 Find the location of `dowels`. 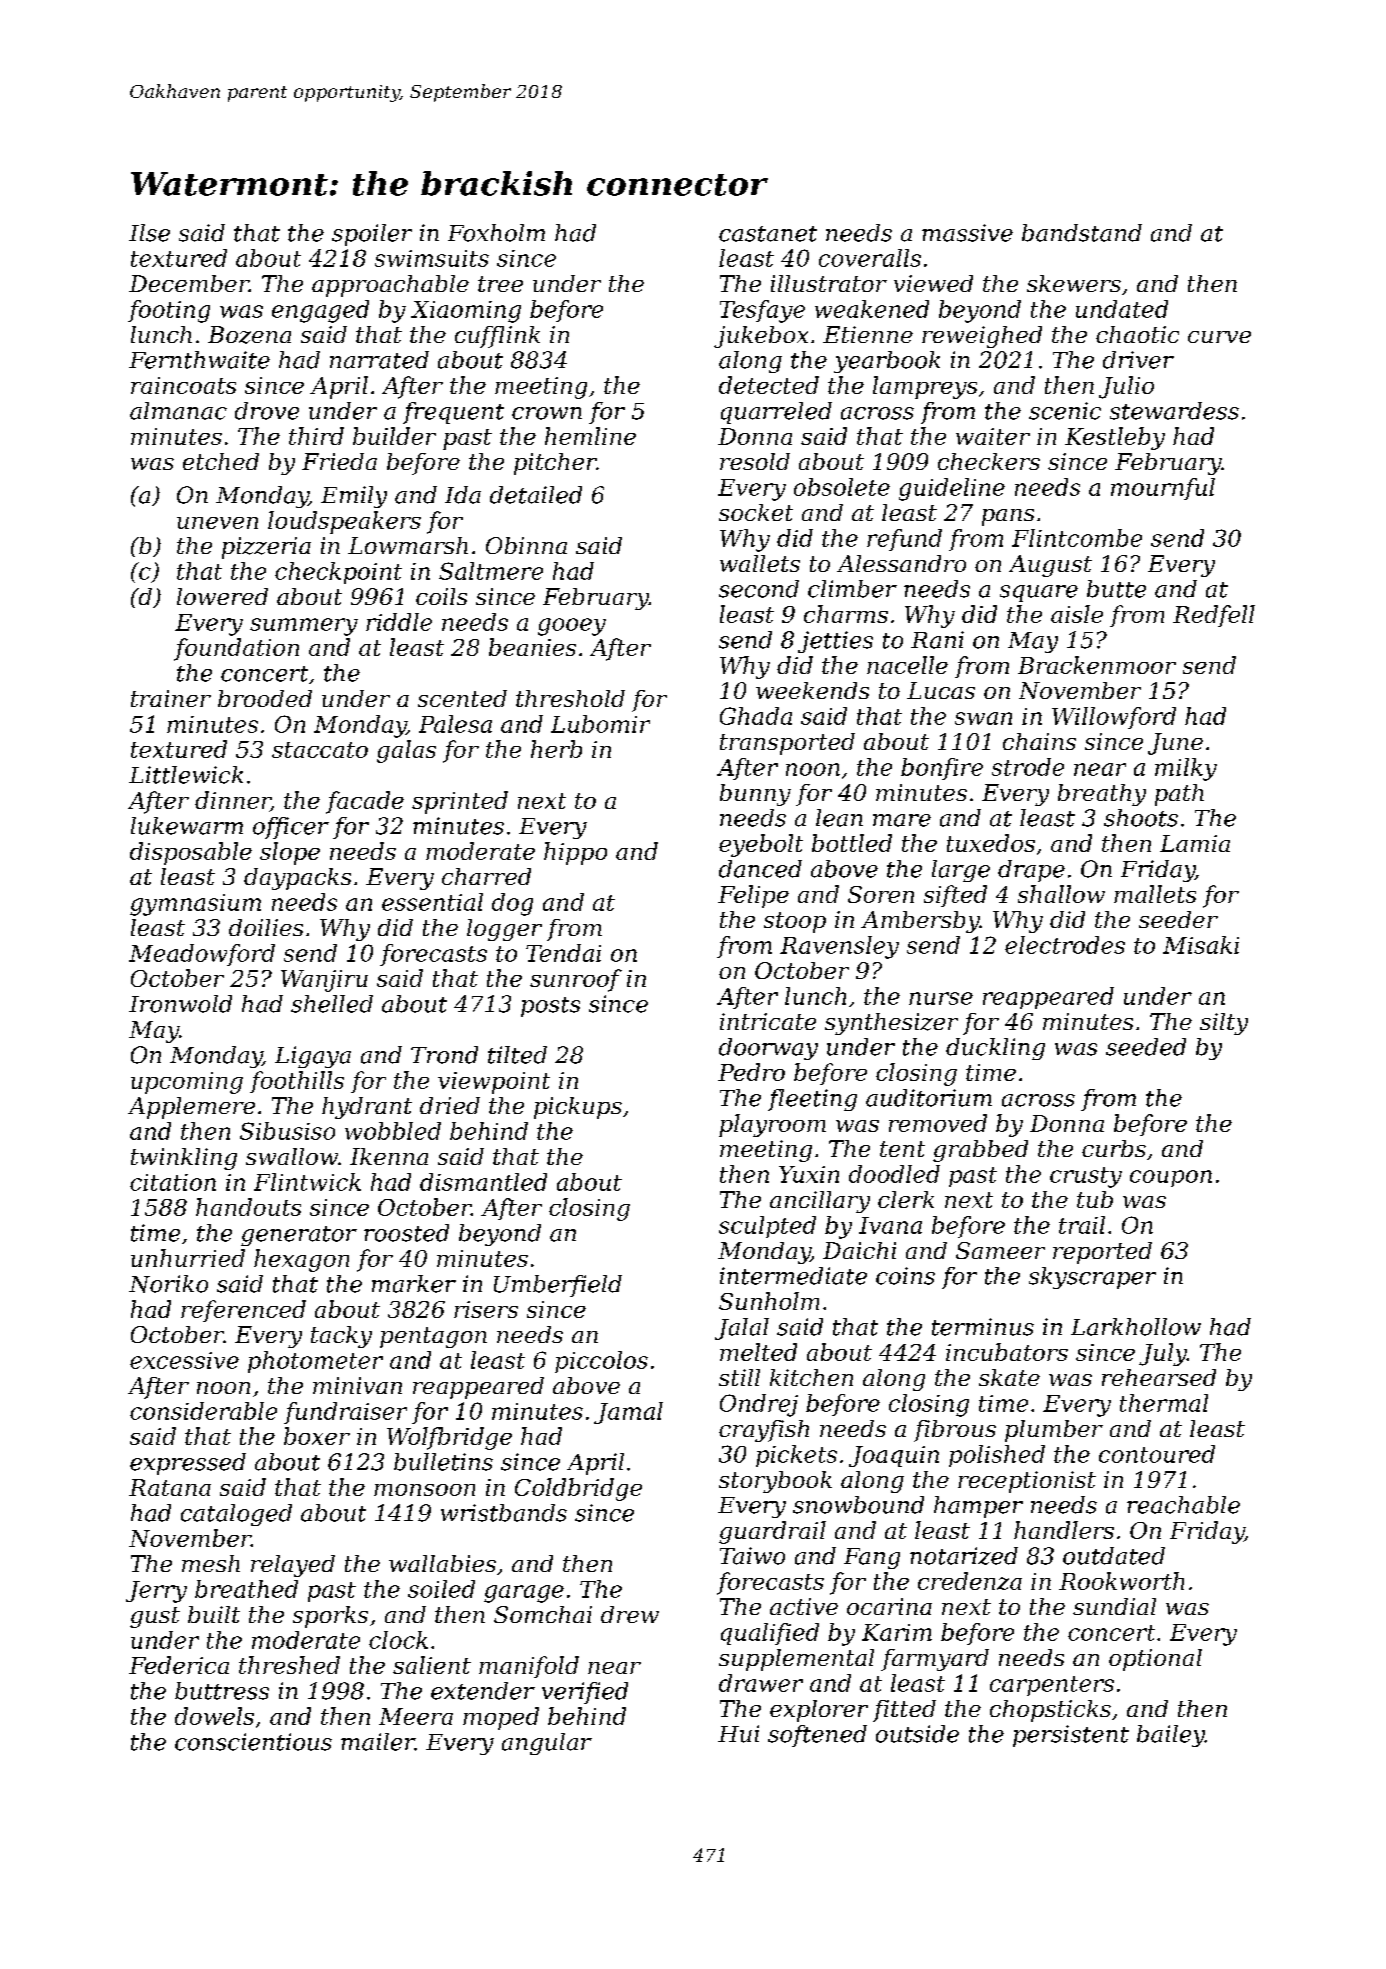

dowels is located at coordinates (214, 1716).
